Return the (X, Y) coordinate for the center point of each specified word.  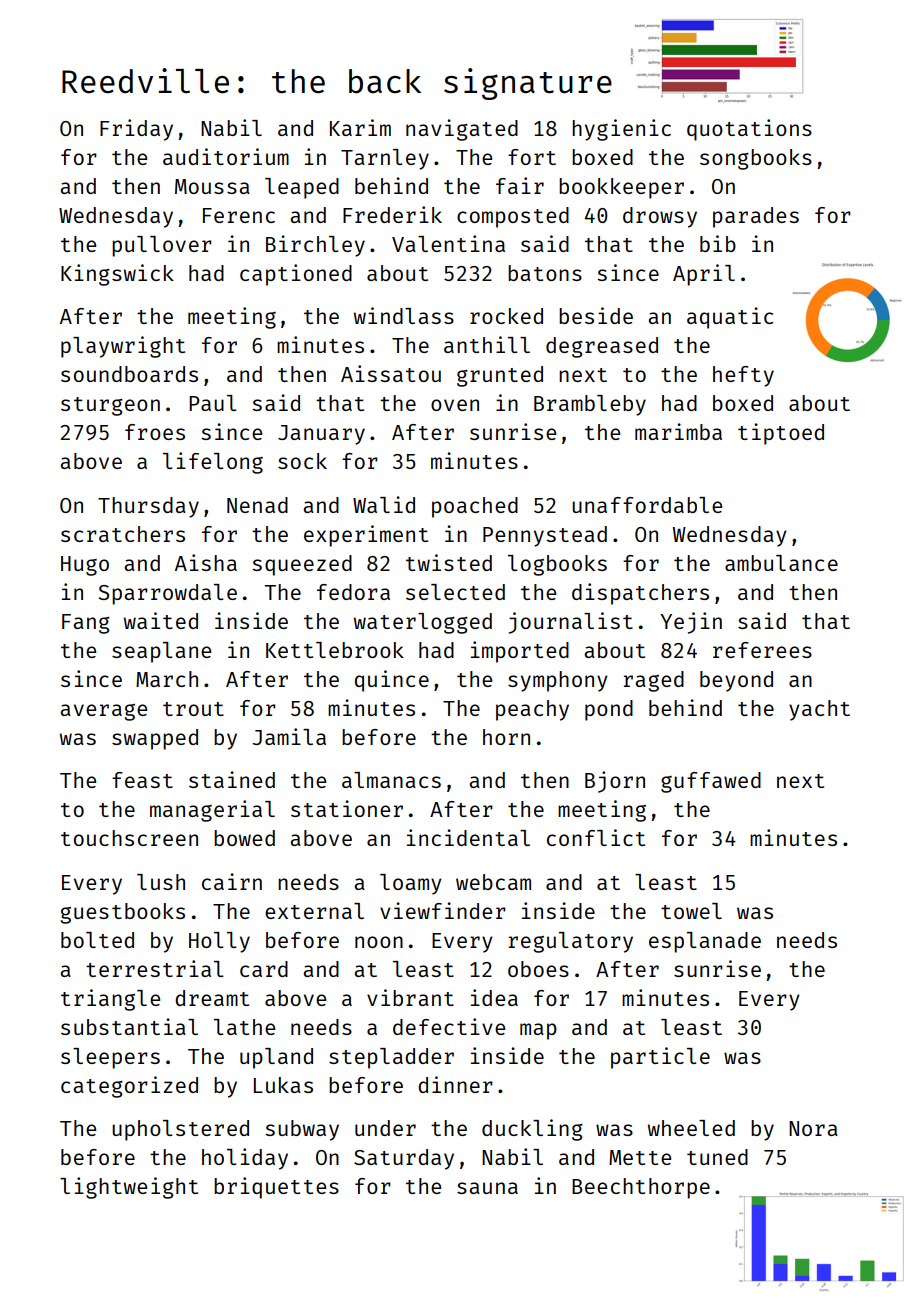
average (103, 712)
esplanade (705, 942)
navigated (462, 130)
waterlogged (423, 623)
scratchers (123, 534)
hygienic (621, 130)
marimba (678, 431)
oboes (538, 969)
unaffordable (647, 505)
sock (302, 461)
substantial (129, 1026)
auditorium (226, 156)
